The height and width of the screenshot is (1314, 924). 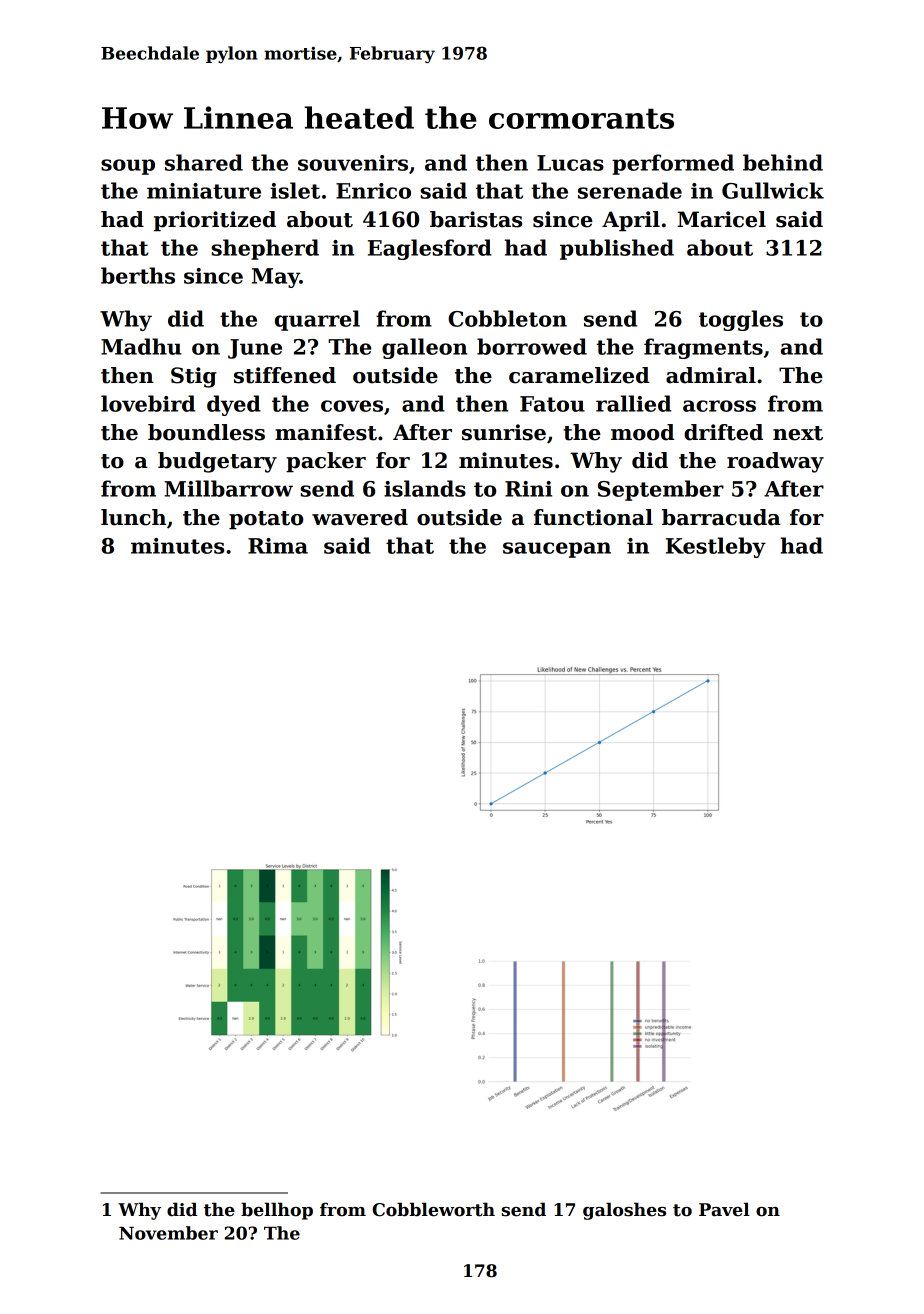 I want to click on Pavel, so click(x=724, y=1209).
